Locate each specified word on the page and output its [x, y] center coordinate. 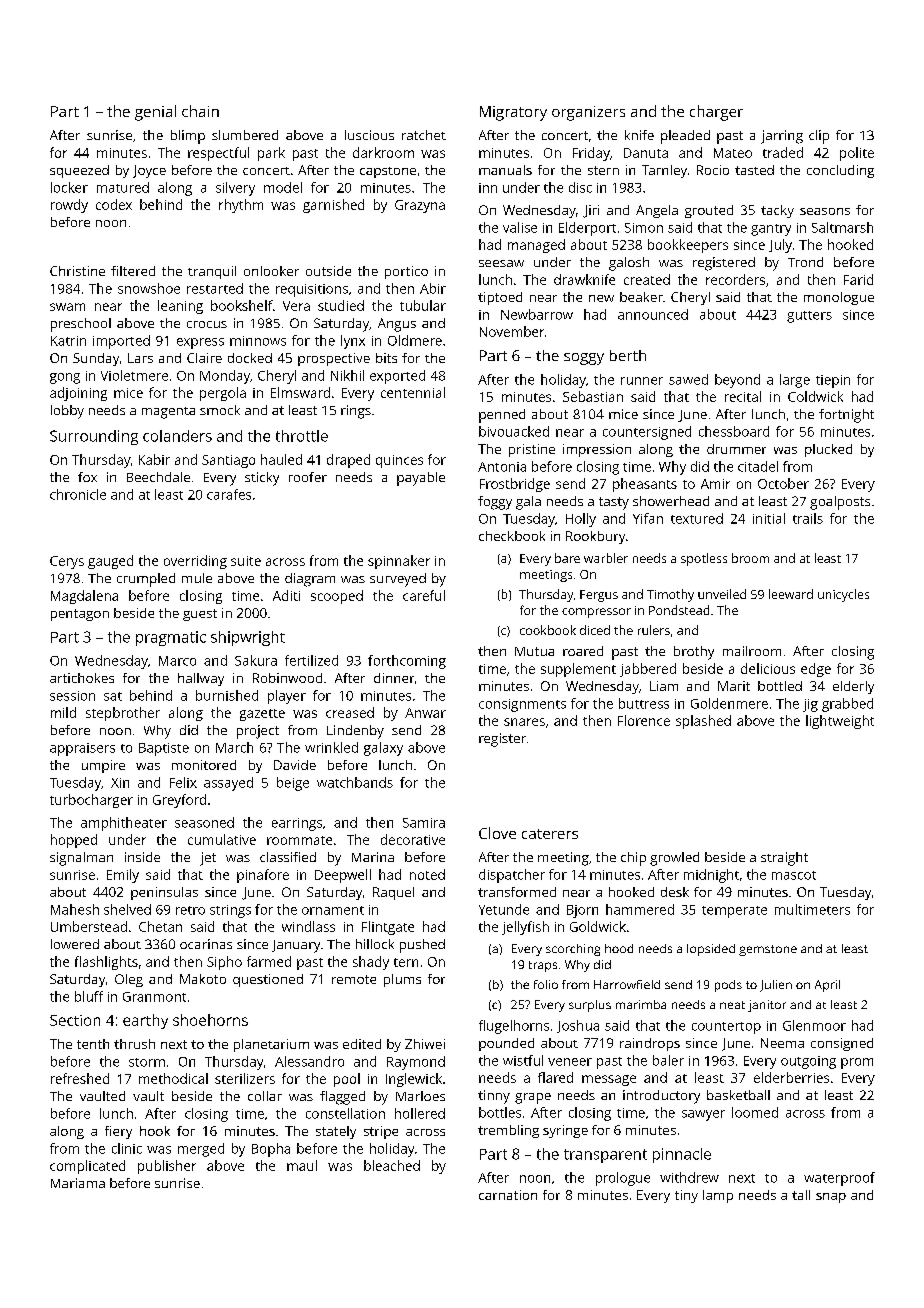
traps [543, 966]
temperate [734, 912]
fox [87, 477]
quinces [399, 461]
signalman [81, 859]
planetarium [271, 1045]
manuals [505, 170]
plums [402, 980]
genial [155, 113]
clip [819, 137]
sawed [688, 379]
